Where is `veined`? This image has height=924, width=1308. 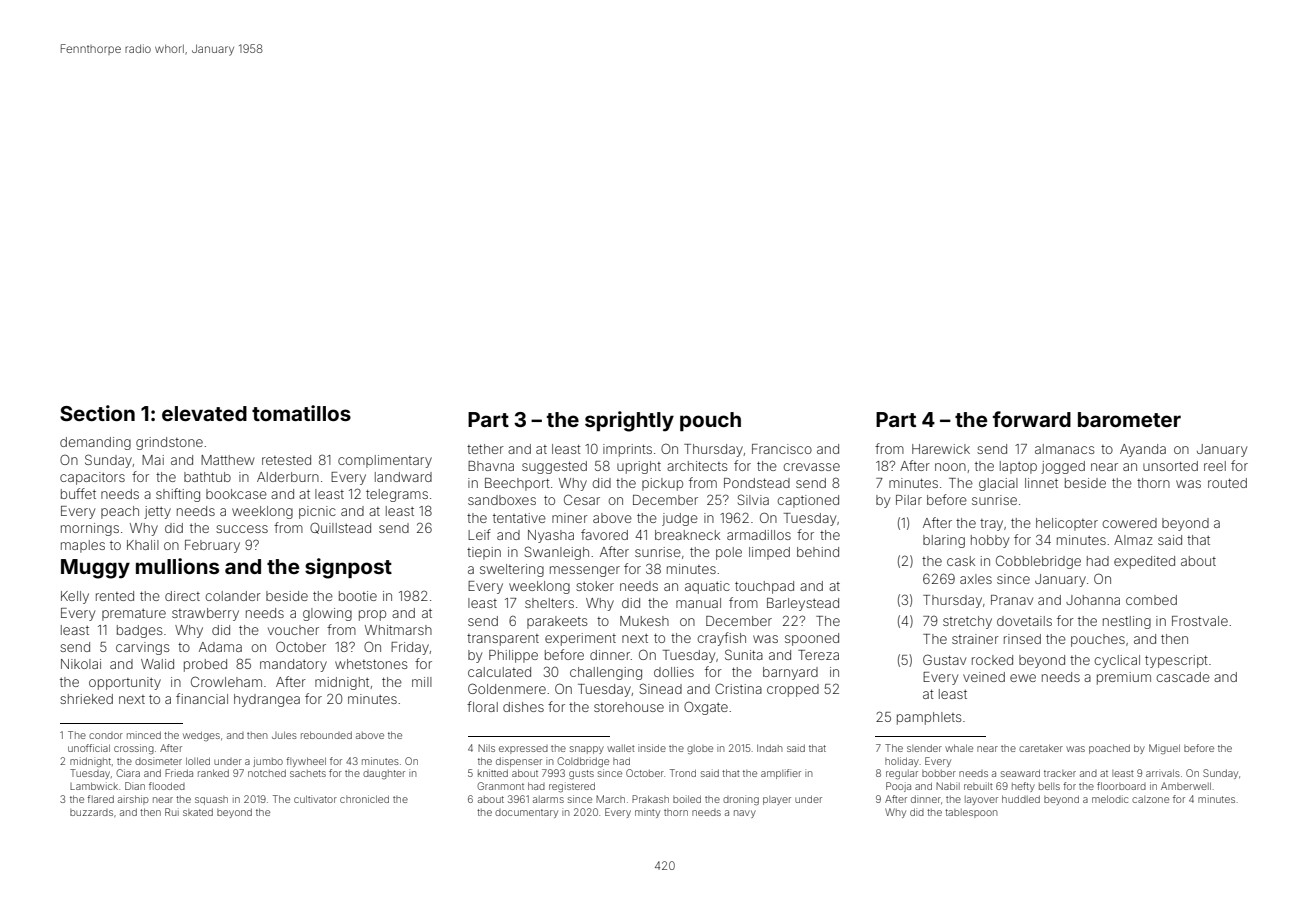 veined is located at coordinates (984, 677).
